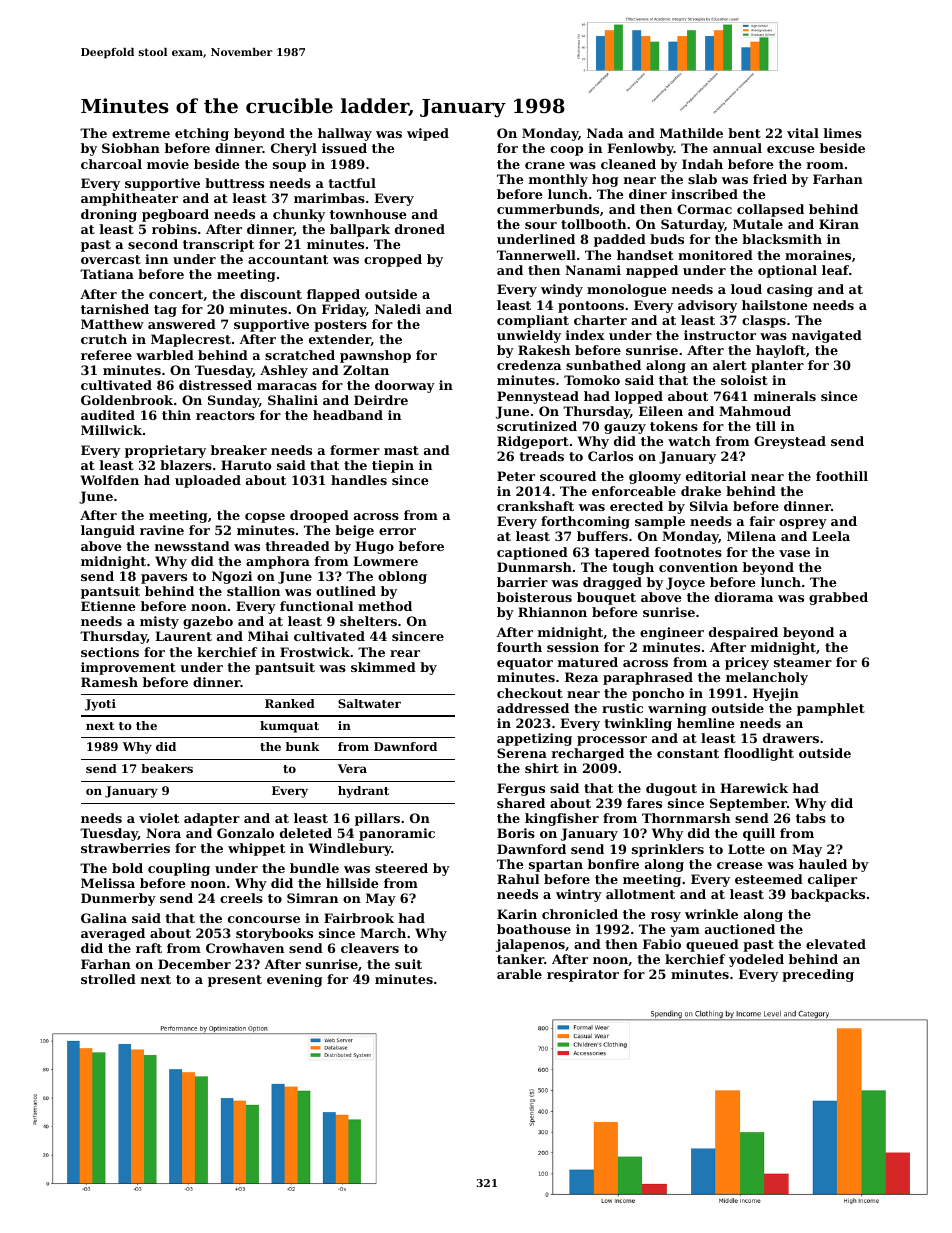 The height and width of the document is (1233, 952). I want to click on violet, so click(159, 818).
